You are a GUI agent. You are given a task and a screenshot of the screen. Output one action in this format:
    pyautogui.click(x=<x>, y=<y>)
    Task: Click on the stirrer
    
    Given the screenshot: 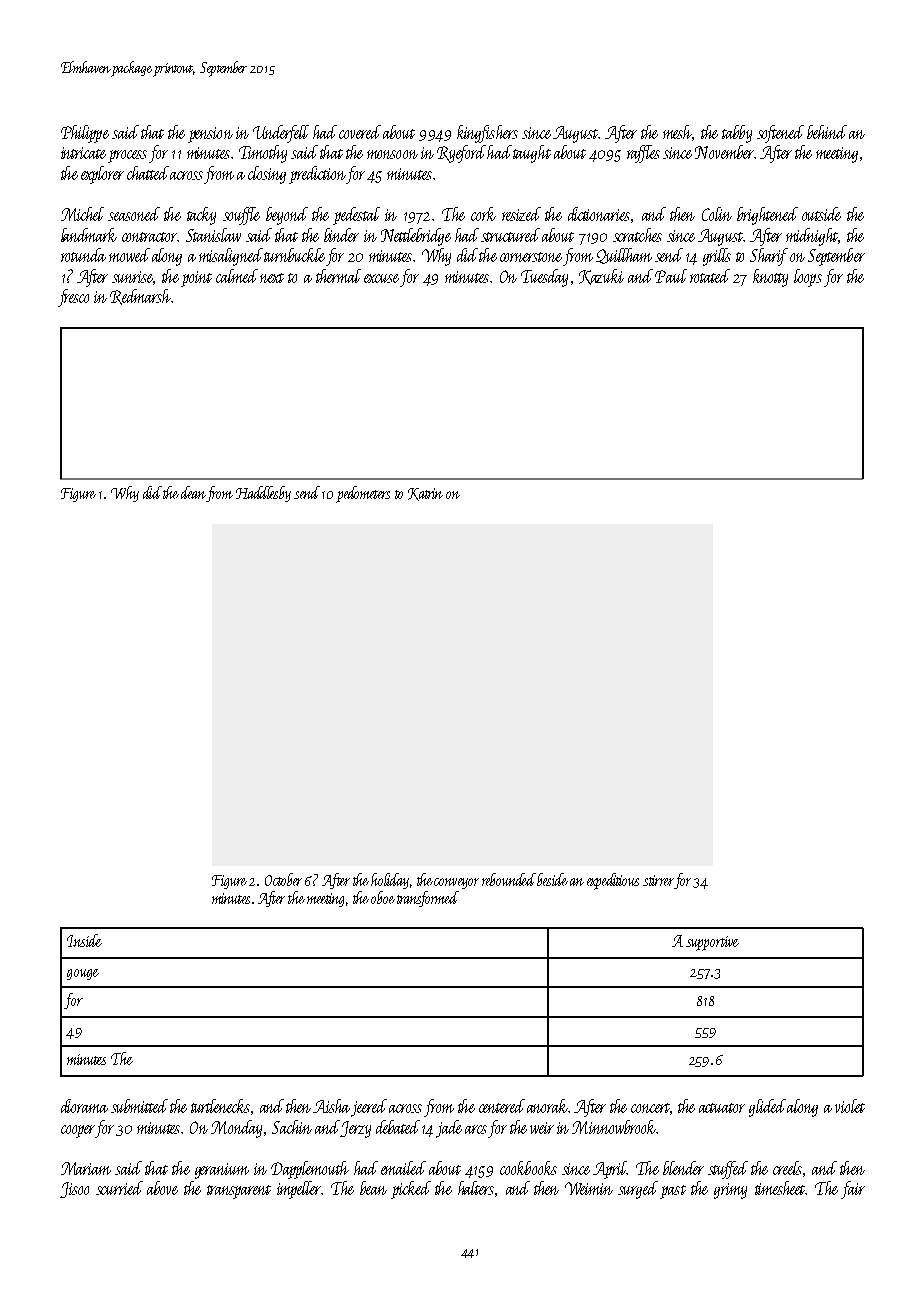 What is the action you would take?
    pyautogui.click(x=658, y=880)
